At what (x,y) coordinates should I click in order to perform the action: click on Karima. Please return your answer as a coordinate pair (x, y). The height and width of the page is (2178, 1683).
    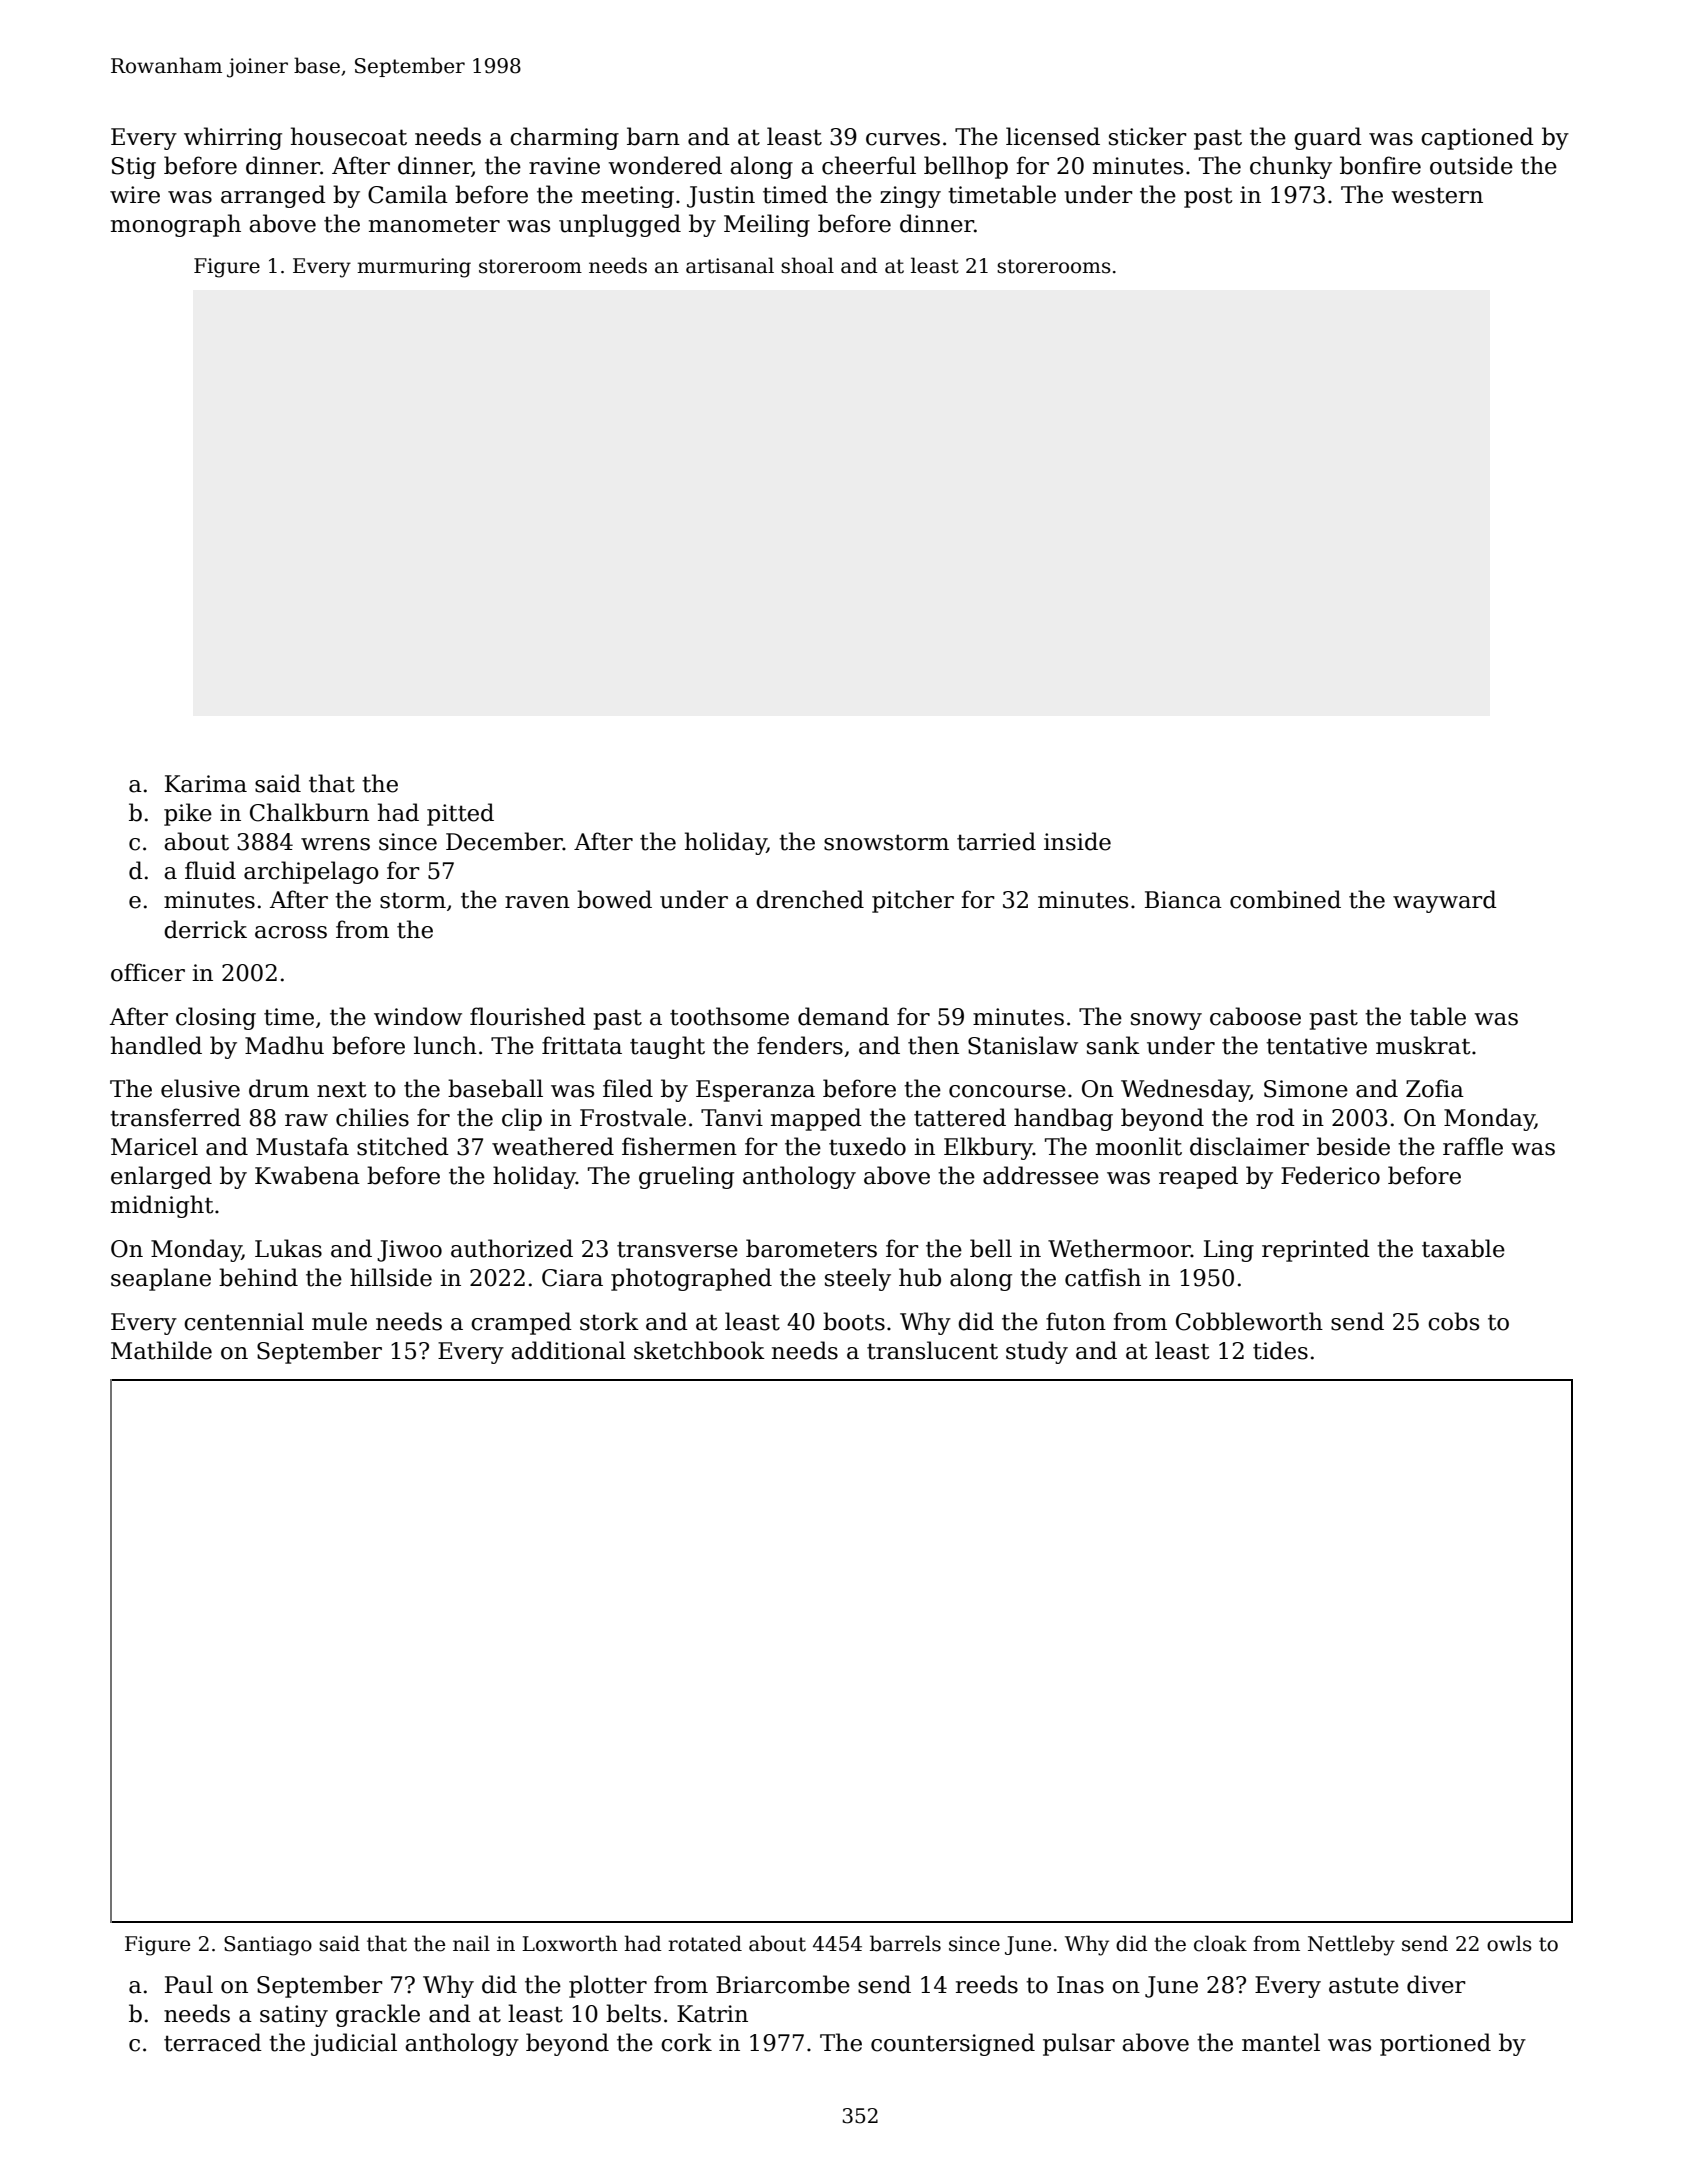
    Looking at the image, I should click on (206, 784).
